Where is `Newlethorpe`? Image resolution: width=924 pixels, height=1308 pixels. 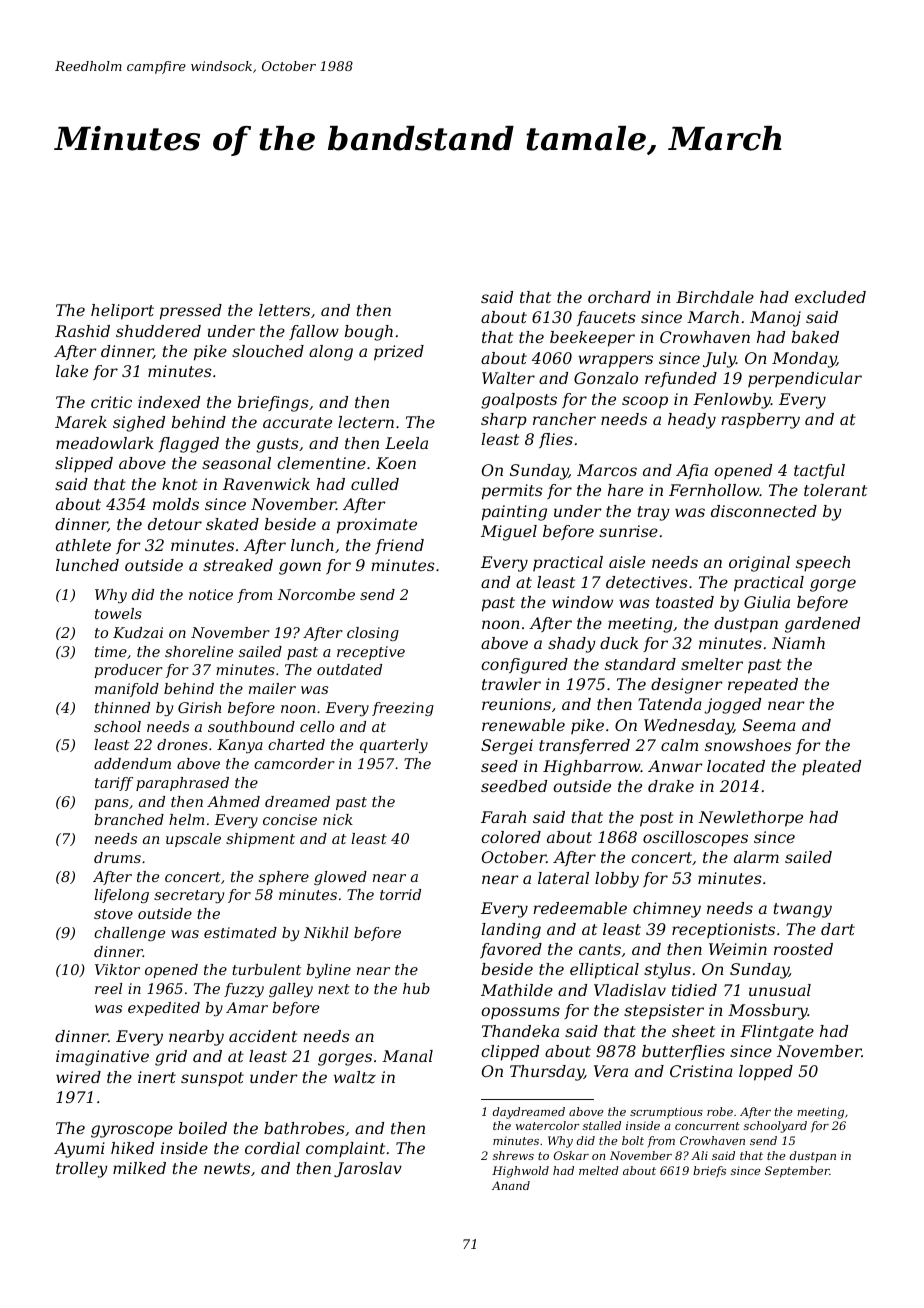 Newlethorpe is located at coordinates (751, 819).
